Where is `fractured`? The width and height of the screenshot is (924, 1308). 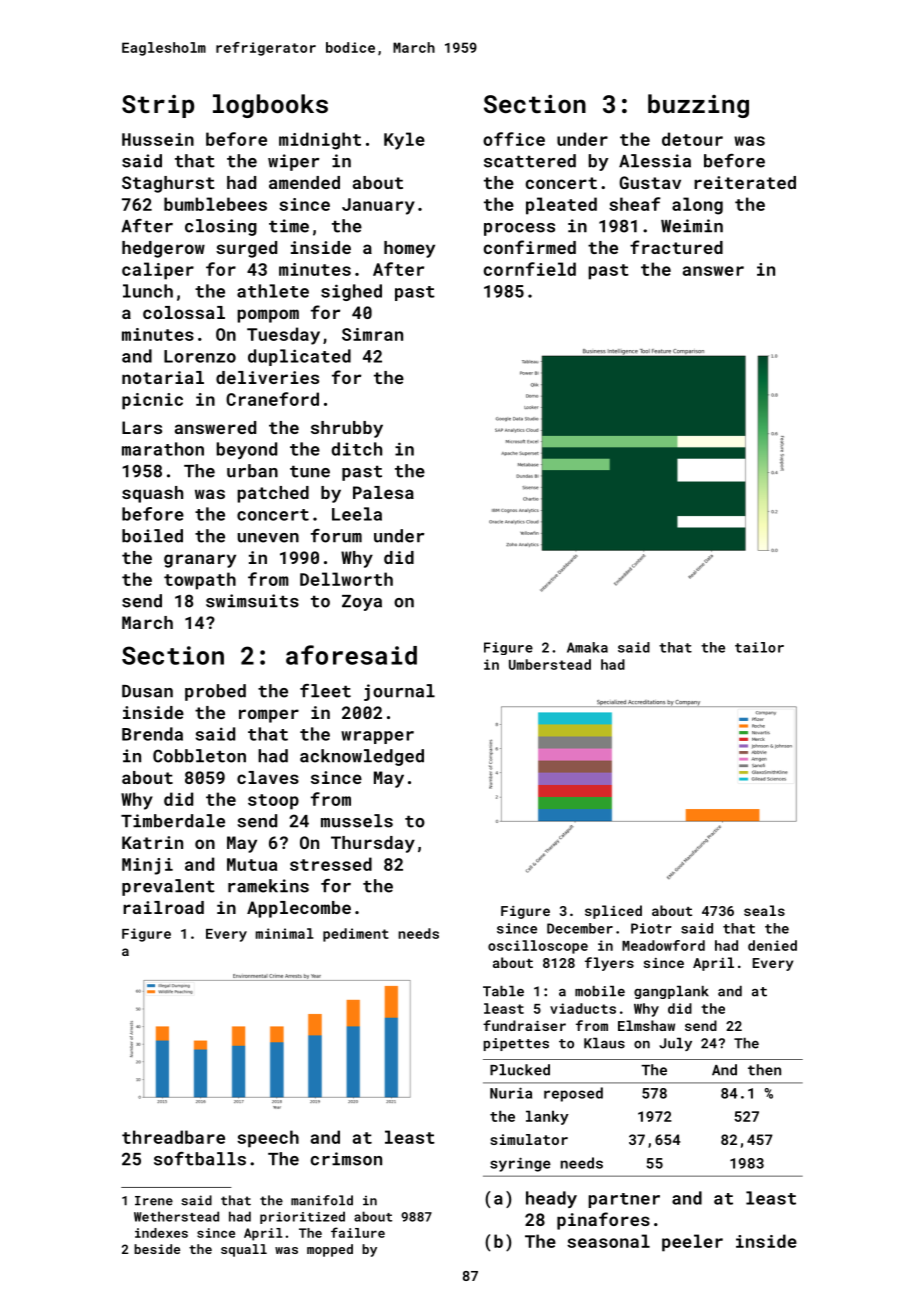 fractured is located at coordinates (676, 247).
